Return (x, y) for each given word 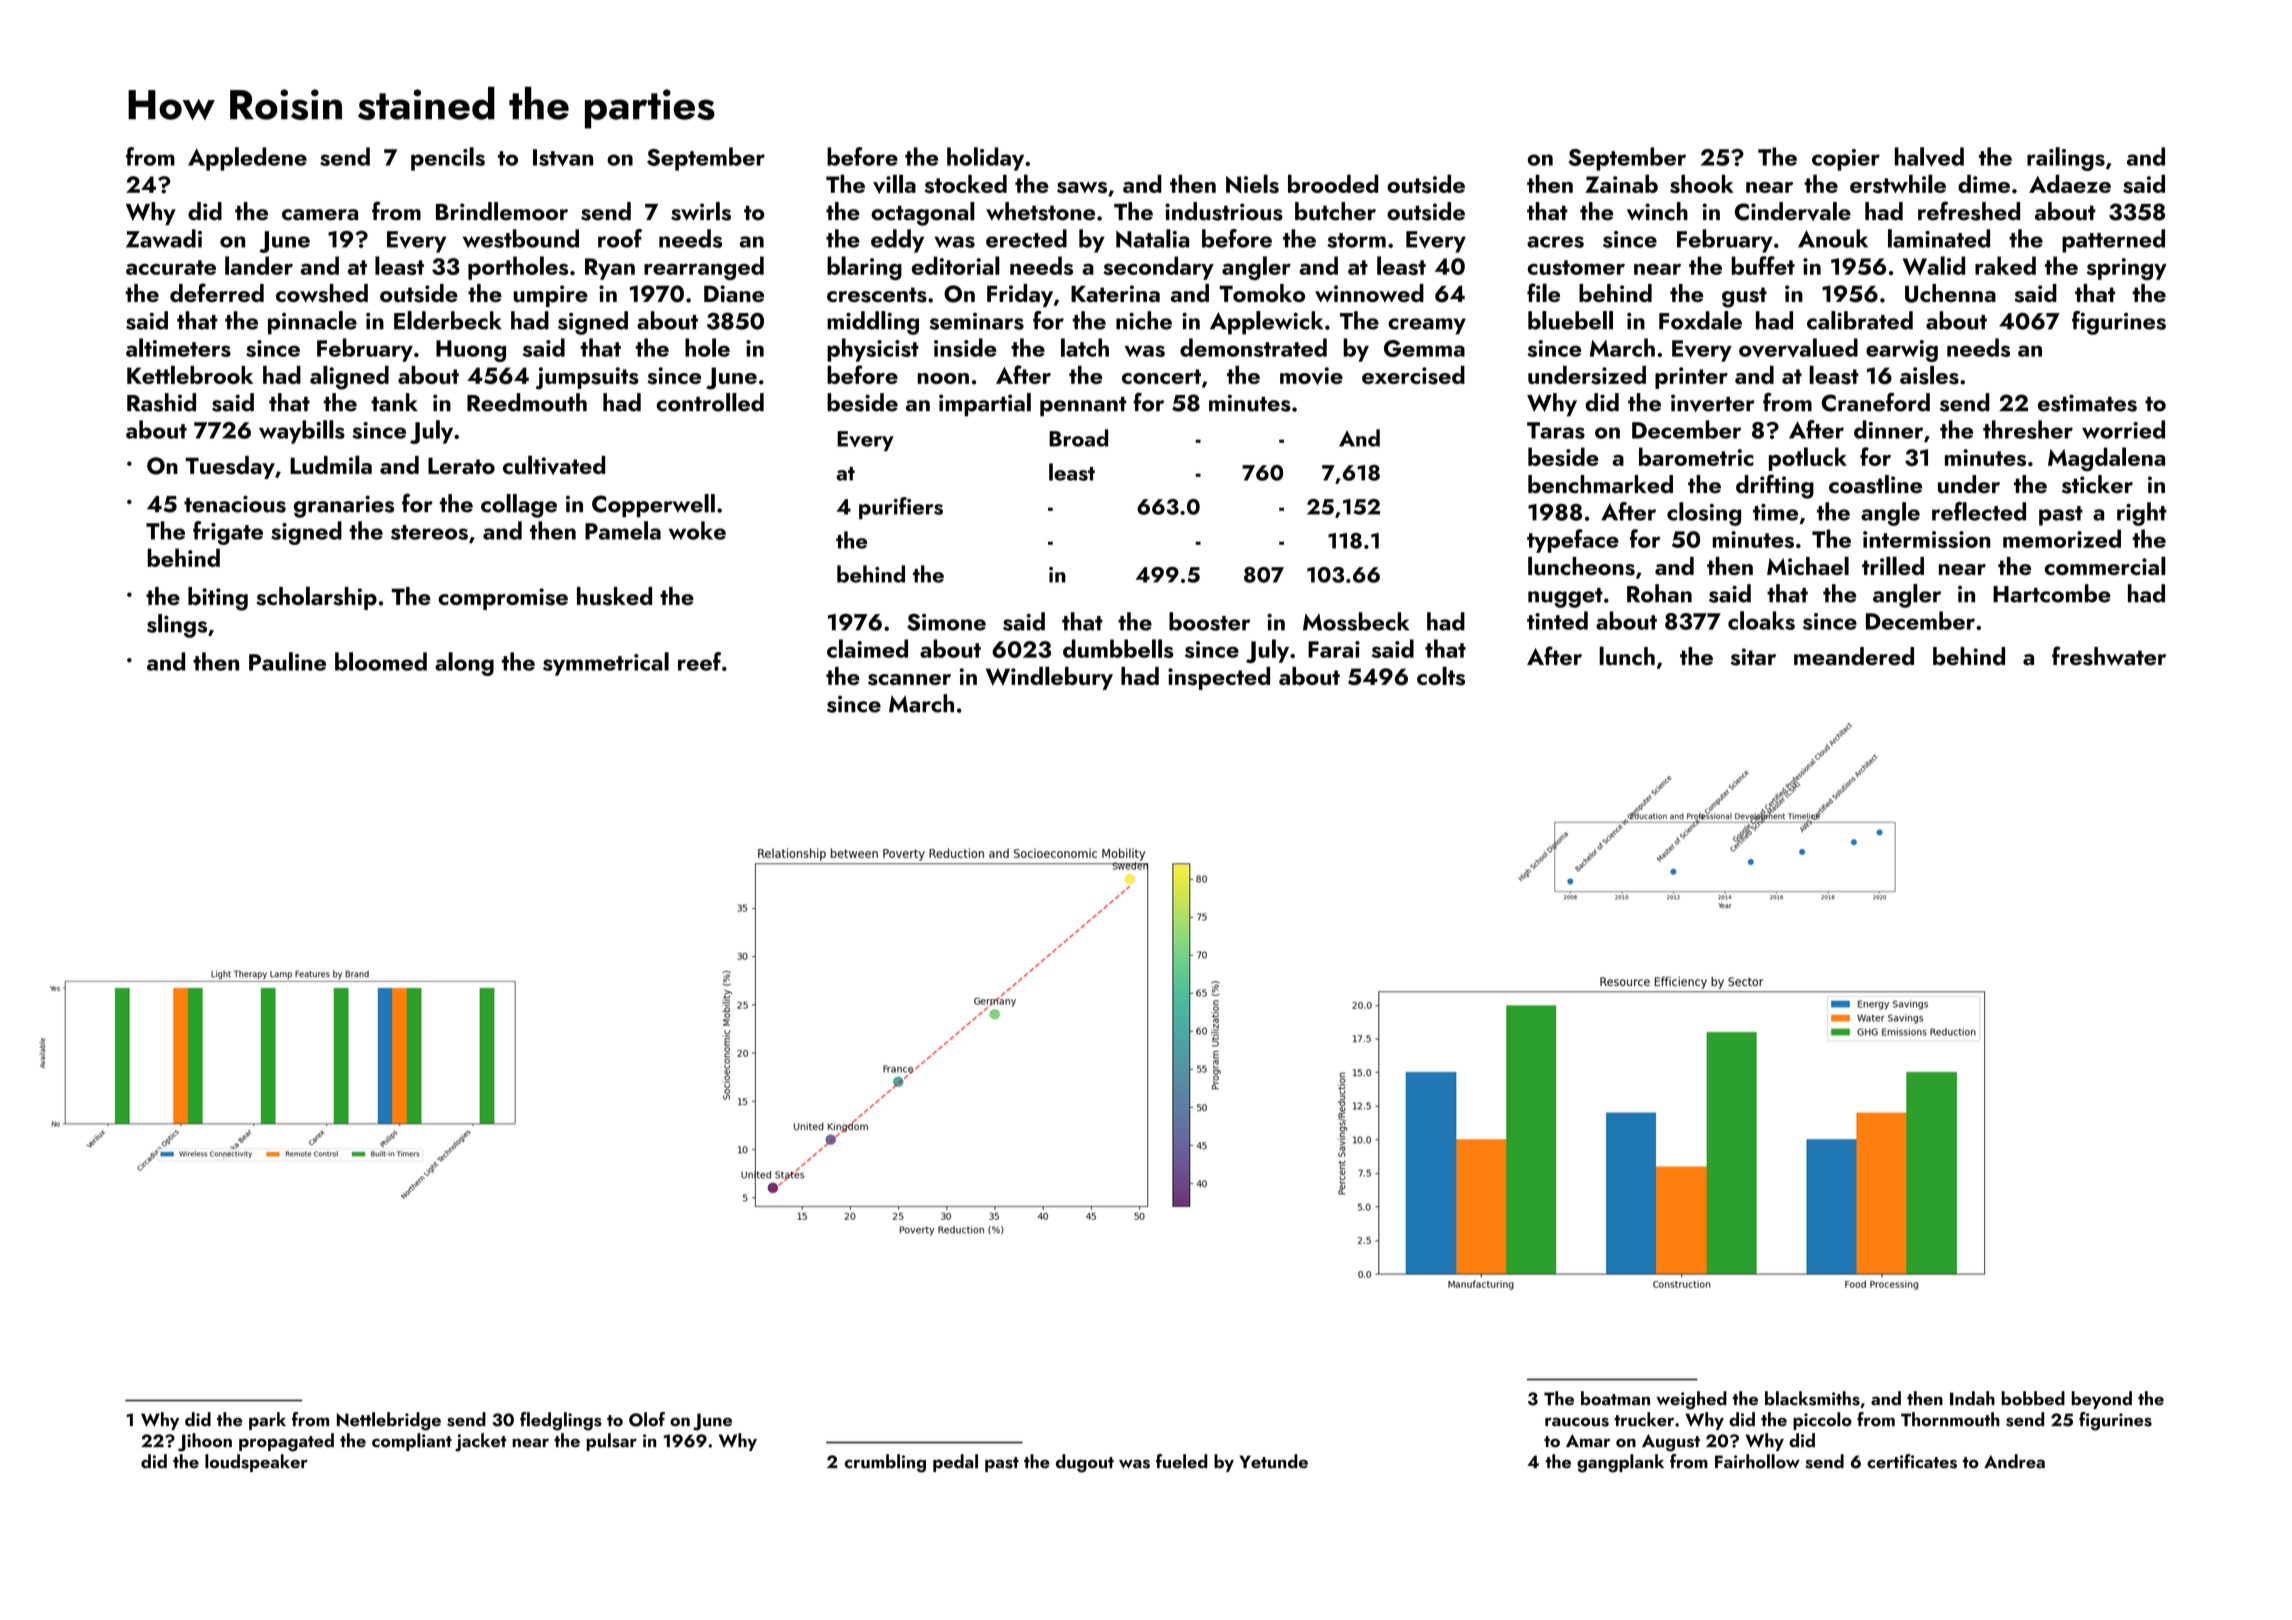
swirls (701, 211)
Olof (647, 1419)
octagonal (923, 214)
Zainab (1621, 183)
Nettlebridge (389, 1421)
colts (1441, 676)
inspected (1219, 678)
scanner (909, 680)
